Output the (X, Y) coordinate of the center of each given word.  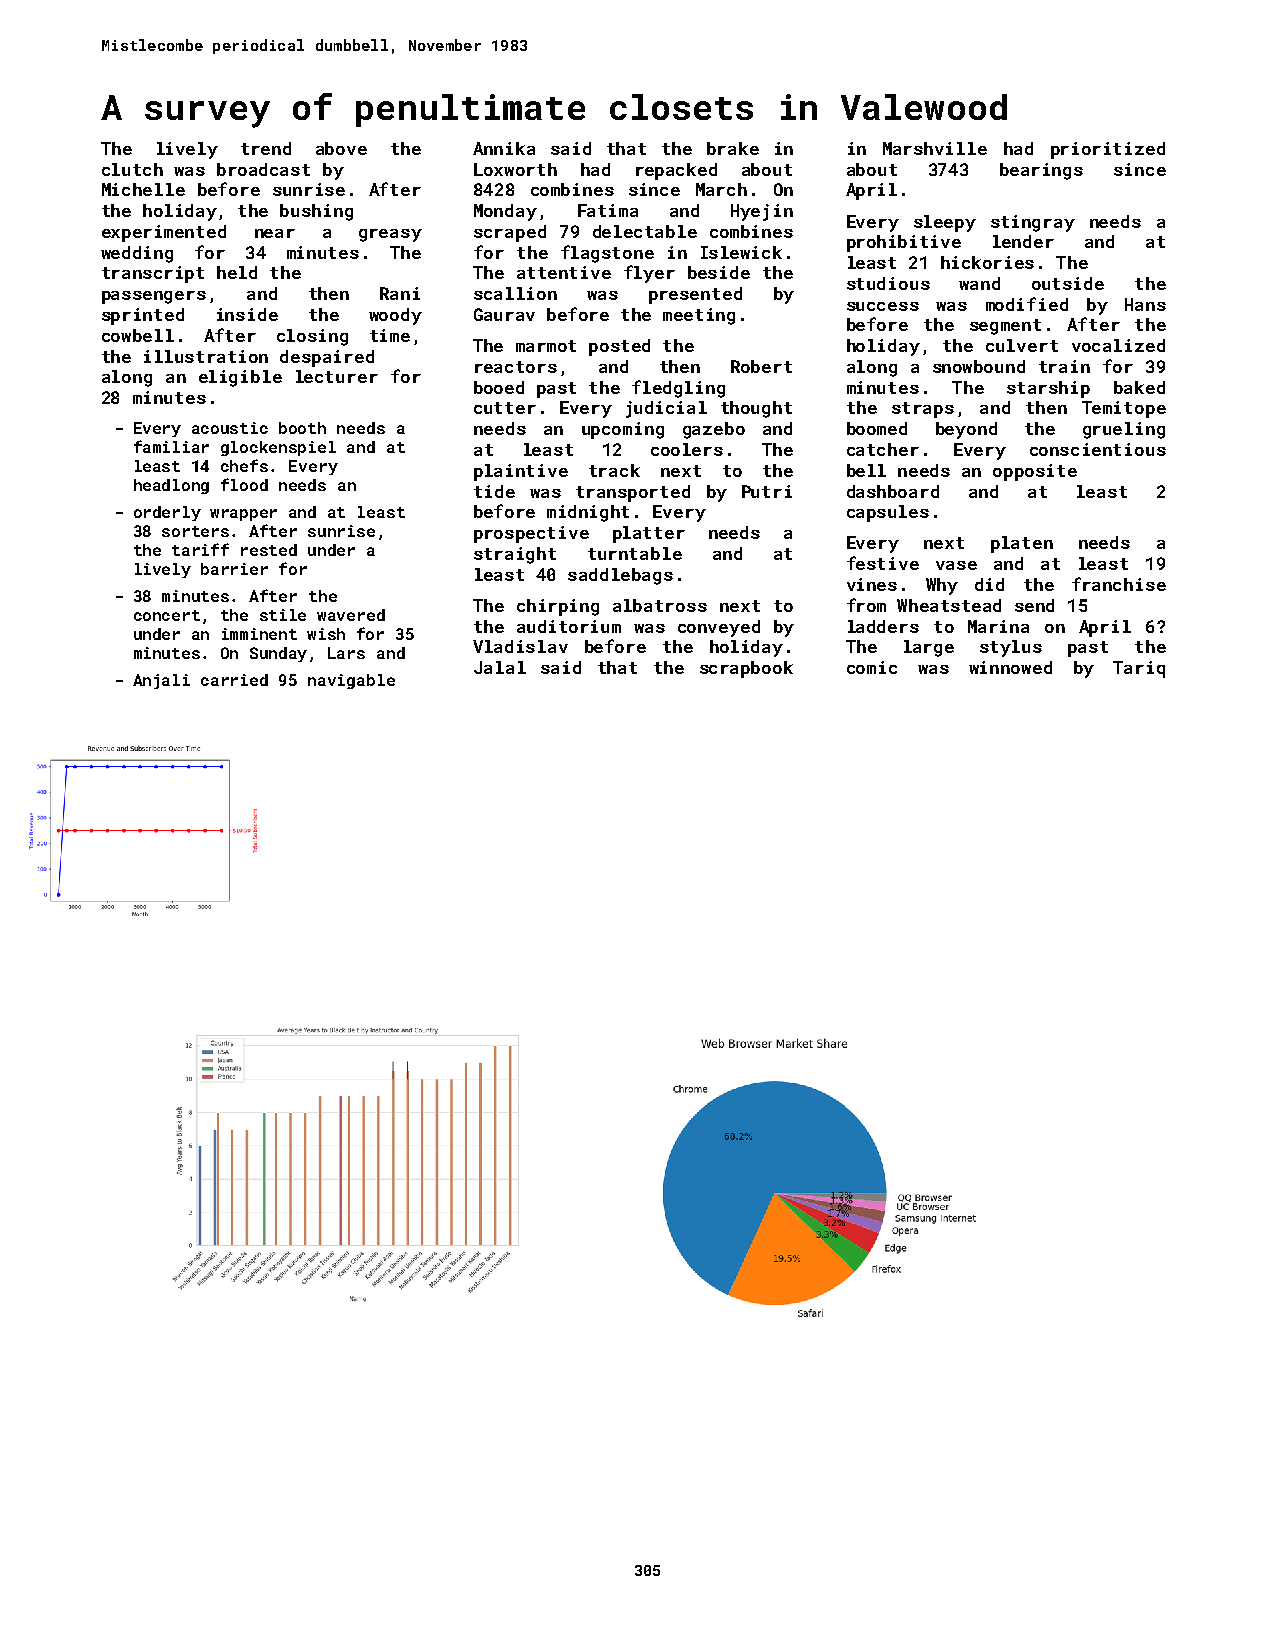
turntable (635, 553)
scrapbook (746, 669)
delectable (645, 231)
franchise (1119, 584)
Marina (998, 626)
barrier (234, 569)
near (275, 233)
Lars (346, 653)
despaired (327, 358)
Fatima (608, 210)
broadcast (263, 169)
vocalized (1118, 345)
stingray (1033, 223)
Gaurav (504, 314)
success (883, 306)
